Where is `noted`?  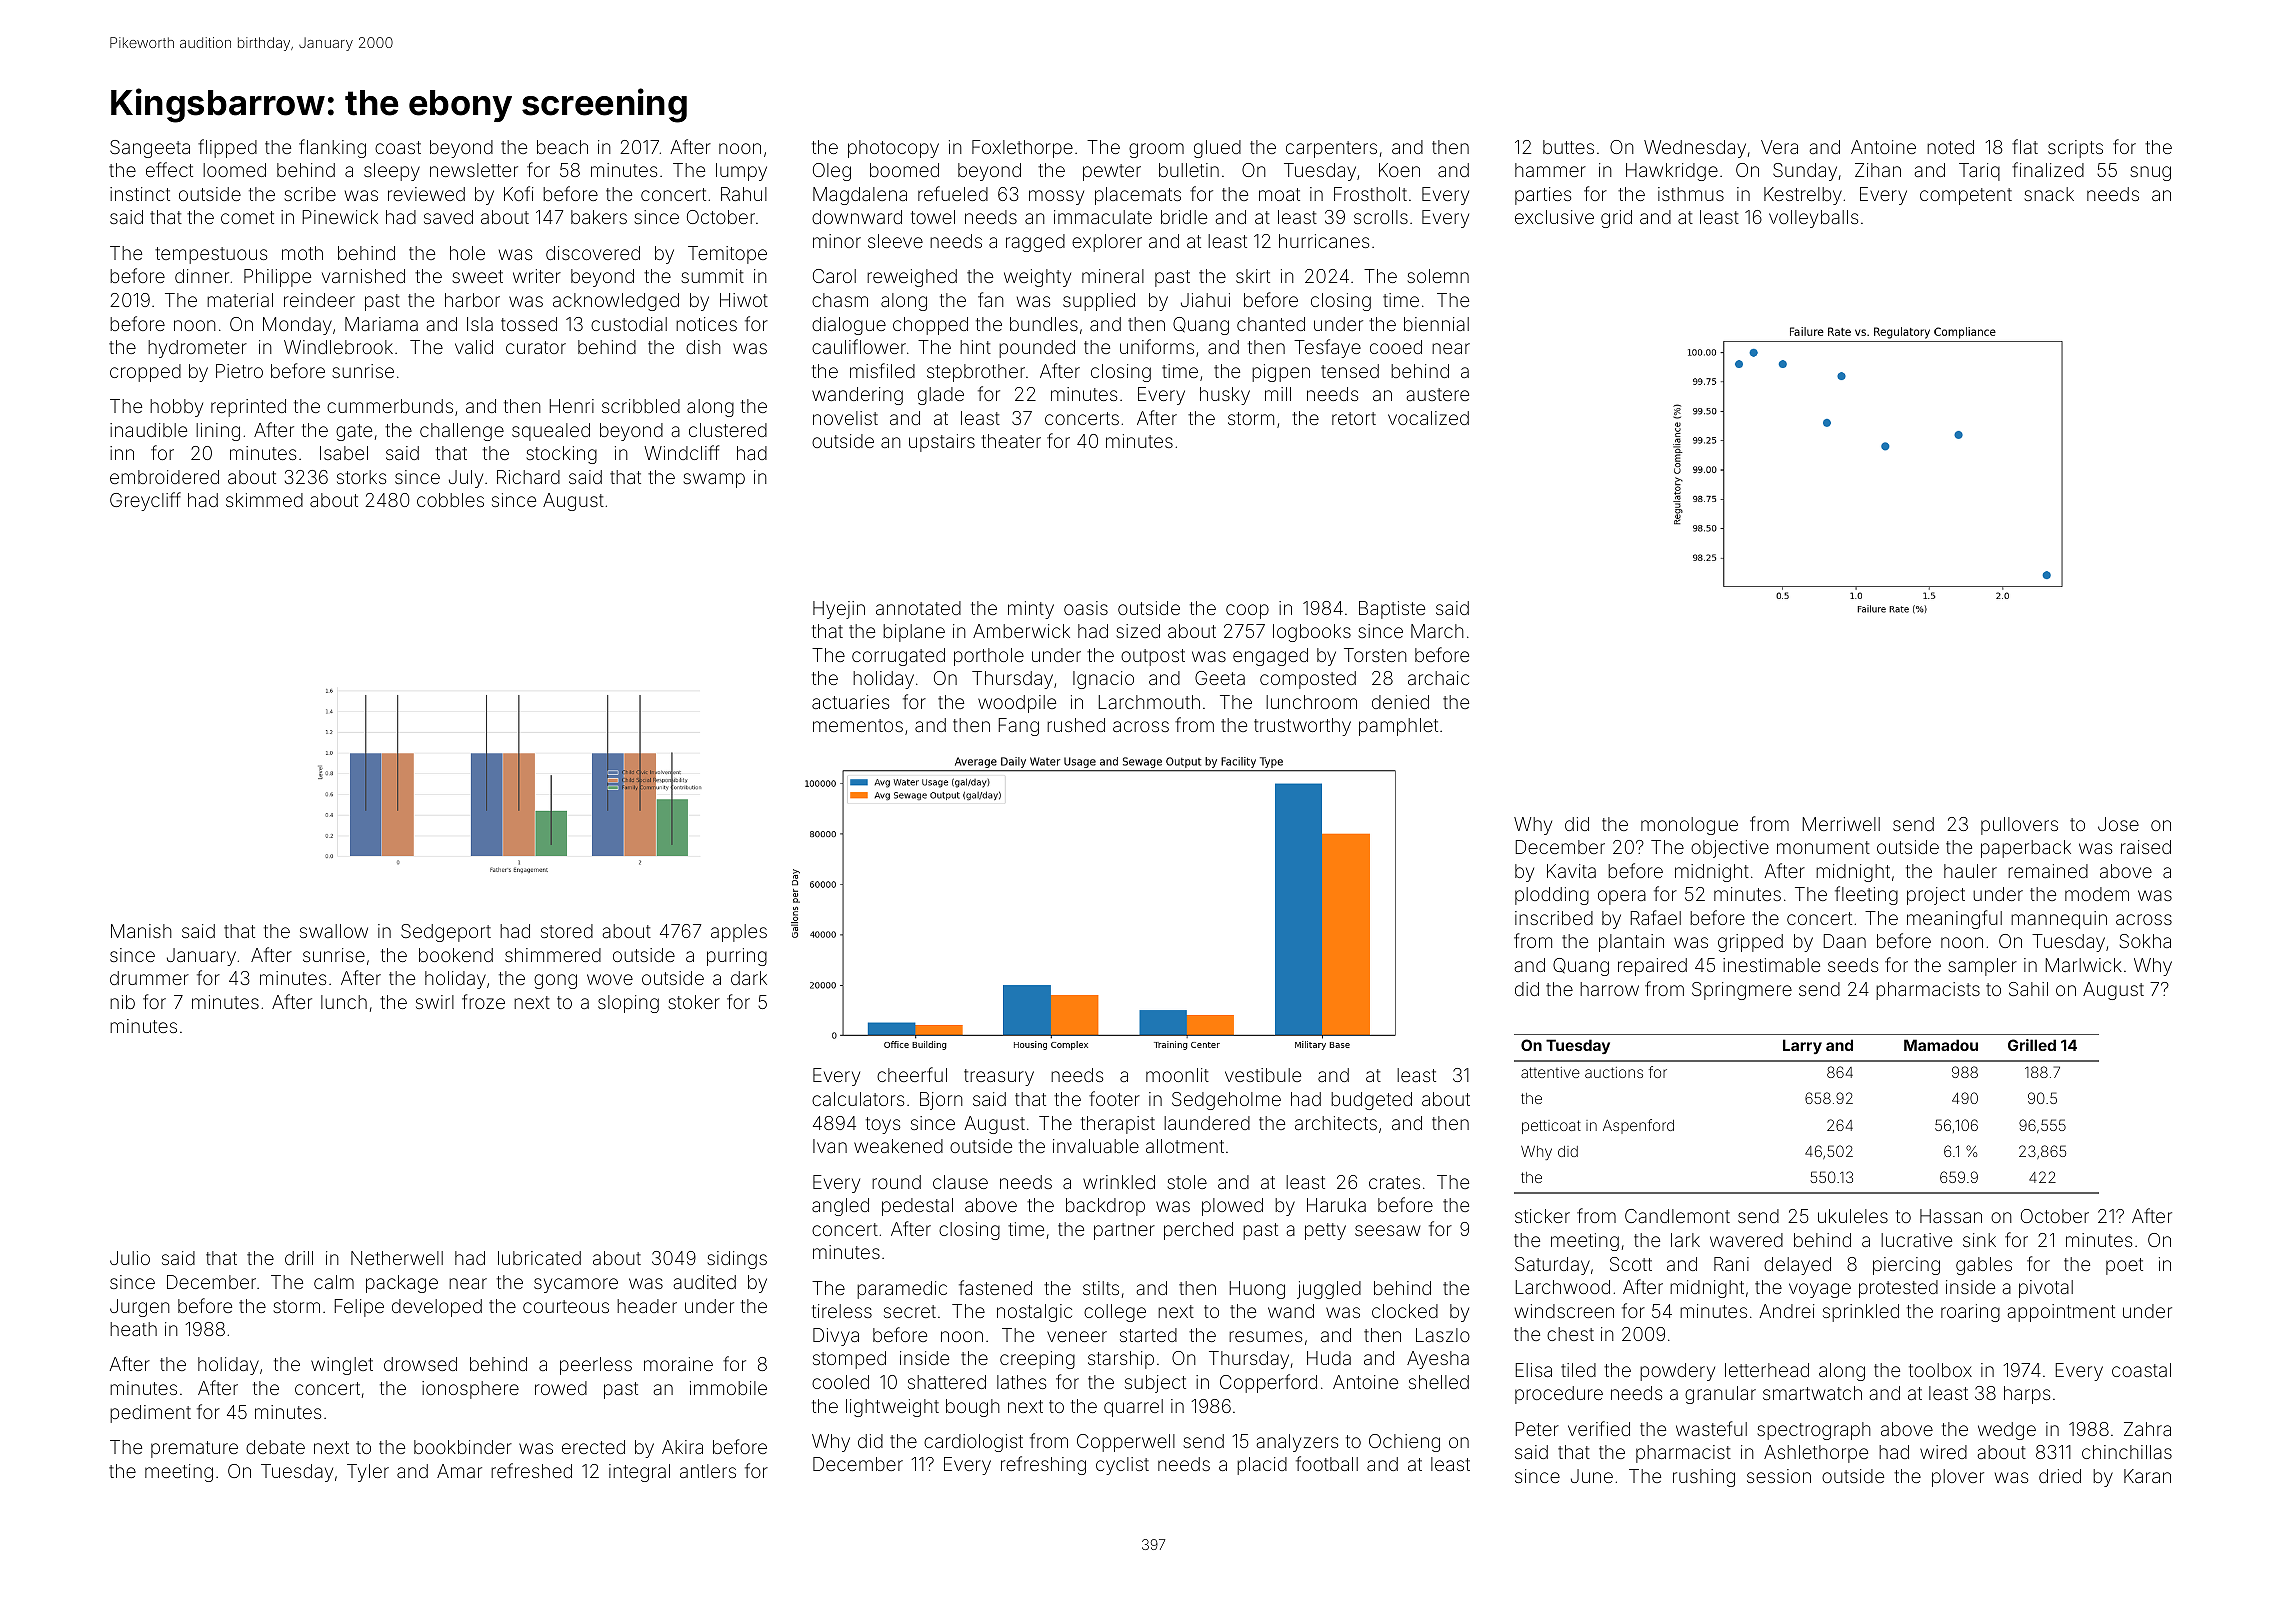
noted is located at coordinates (1950, 147).
